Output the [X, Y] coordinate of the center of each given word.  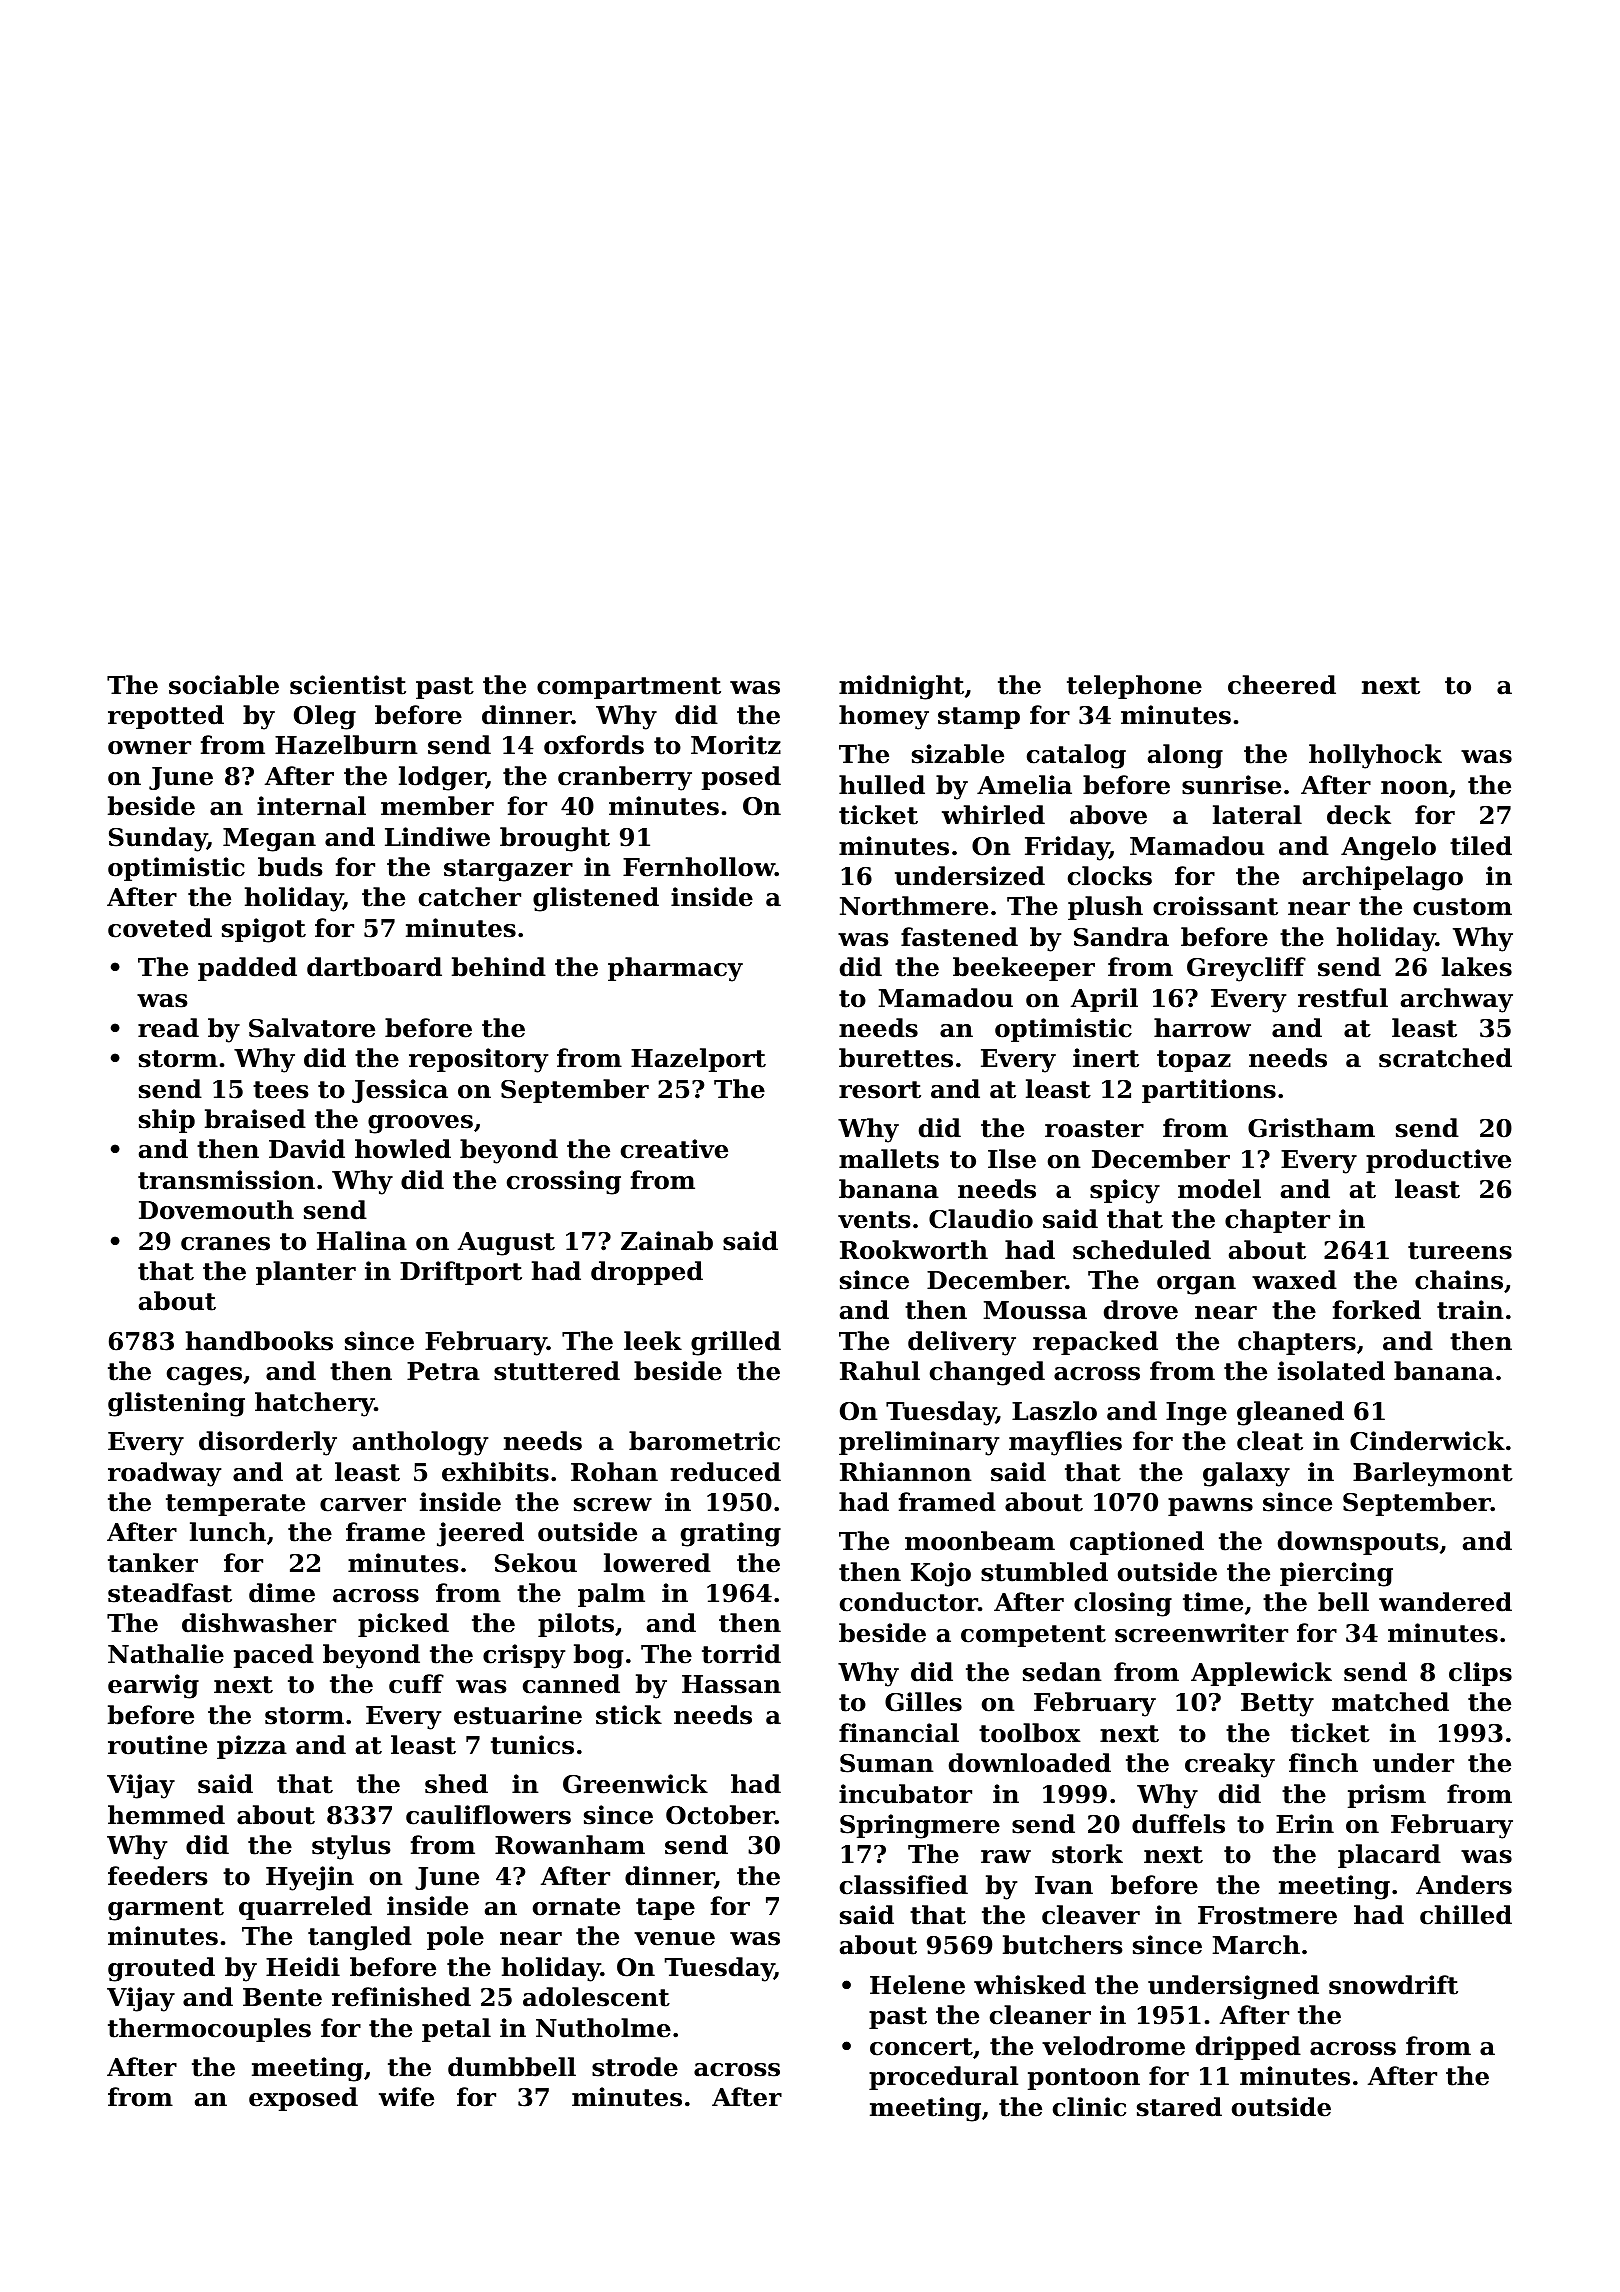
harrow [1202, 1028]
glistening [176, 1404]
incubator [905, 1794]
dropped [647, 1273]
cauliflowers [488, 1815]
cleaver [1091, 1915]
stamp [979, 718]
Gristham [1311, 1128]
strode [635, 2067]
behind [499, 967]
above [1108, 815]
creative [674, 1149]
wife [406, 2097]
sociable [224, 685]
